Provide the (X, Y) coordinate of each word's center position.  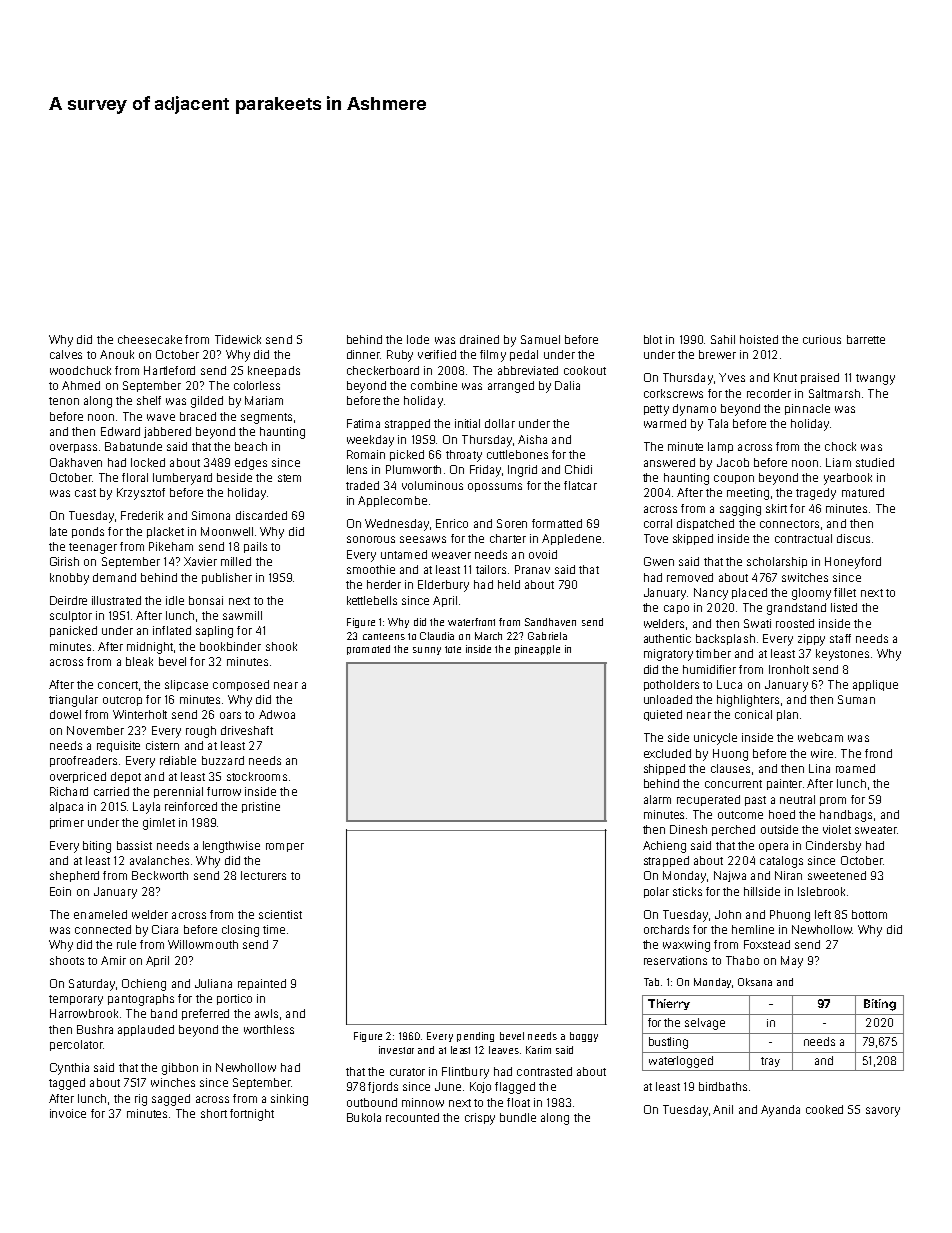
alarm (657, 799)
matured (863, 492)
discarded (261, 515)
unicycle (715, 739)
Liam (838, 462)
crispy (480, 1119)
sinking (289, 1100)
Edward (120, 431)
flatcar (580, 485)
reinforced (191, 806)
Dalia (567, 385)
